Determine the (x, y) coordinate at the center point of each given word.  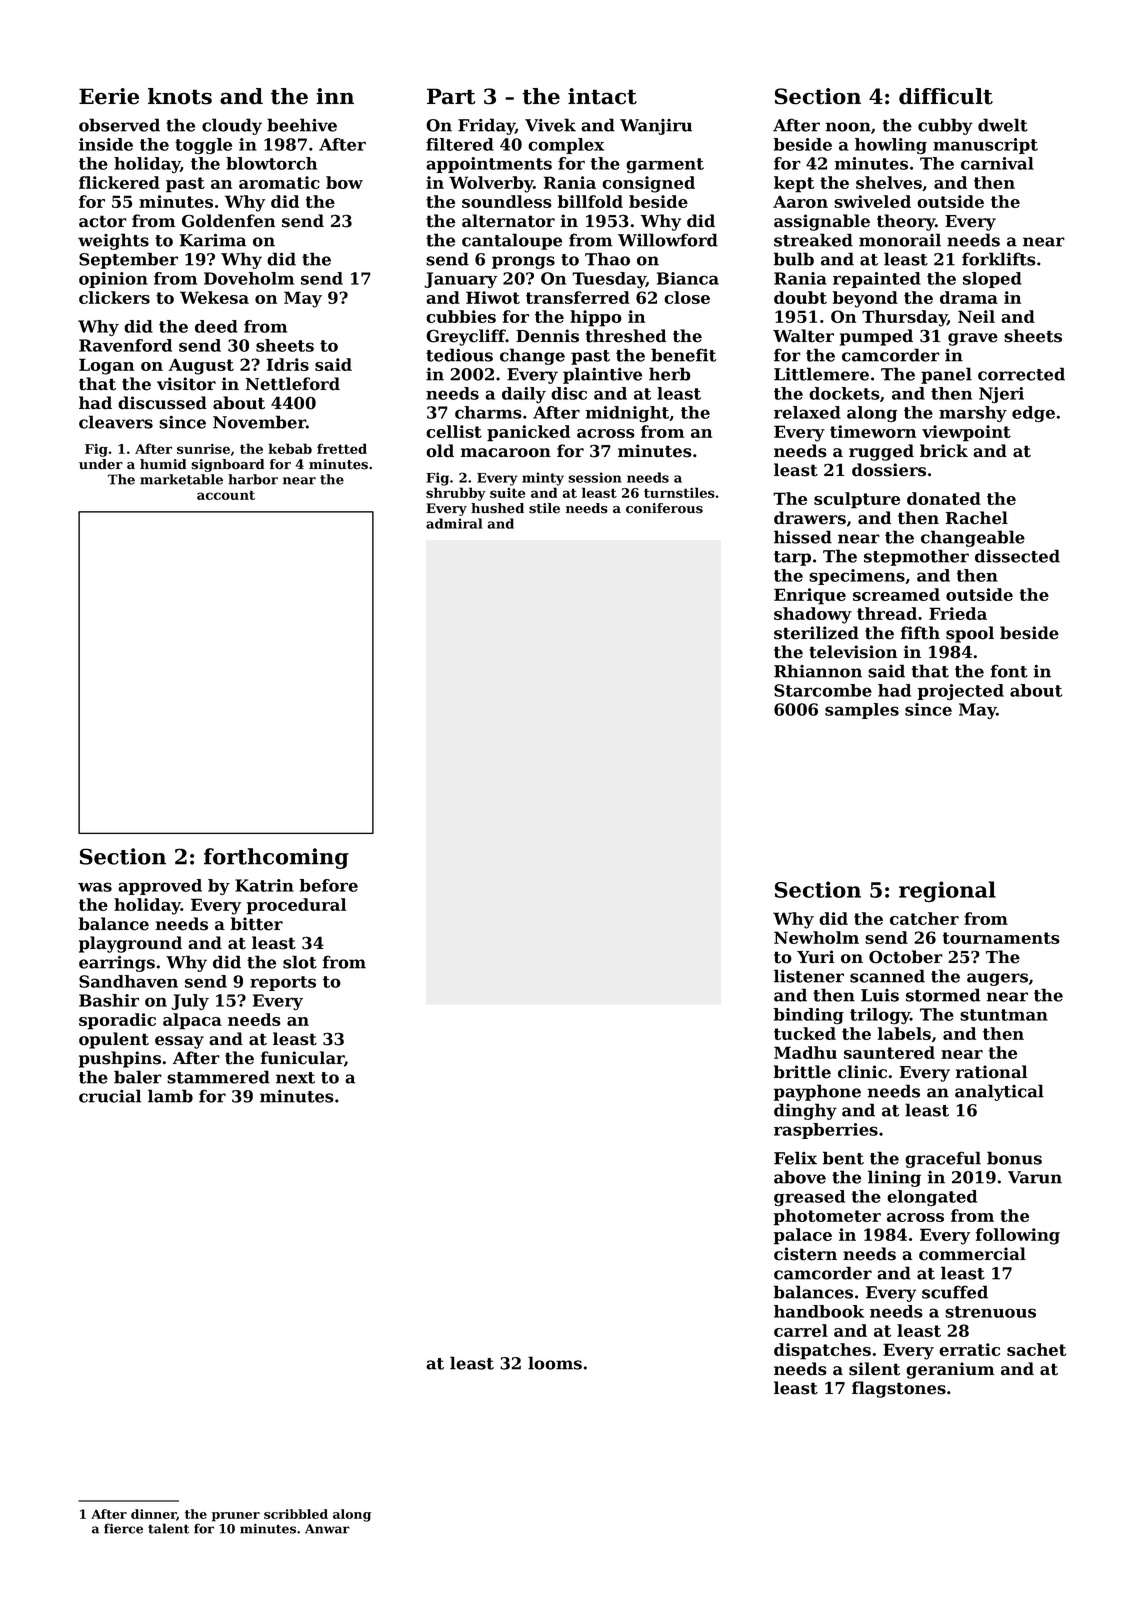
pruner (236, 1517)
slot (300, 962)
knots (180, 96)
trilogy (880, 1016)
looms (555, 1363)
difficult (946, 96)
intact (602, 96)
